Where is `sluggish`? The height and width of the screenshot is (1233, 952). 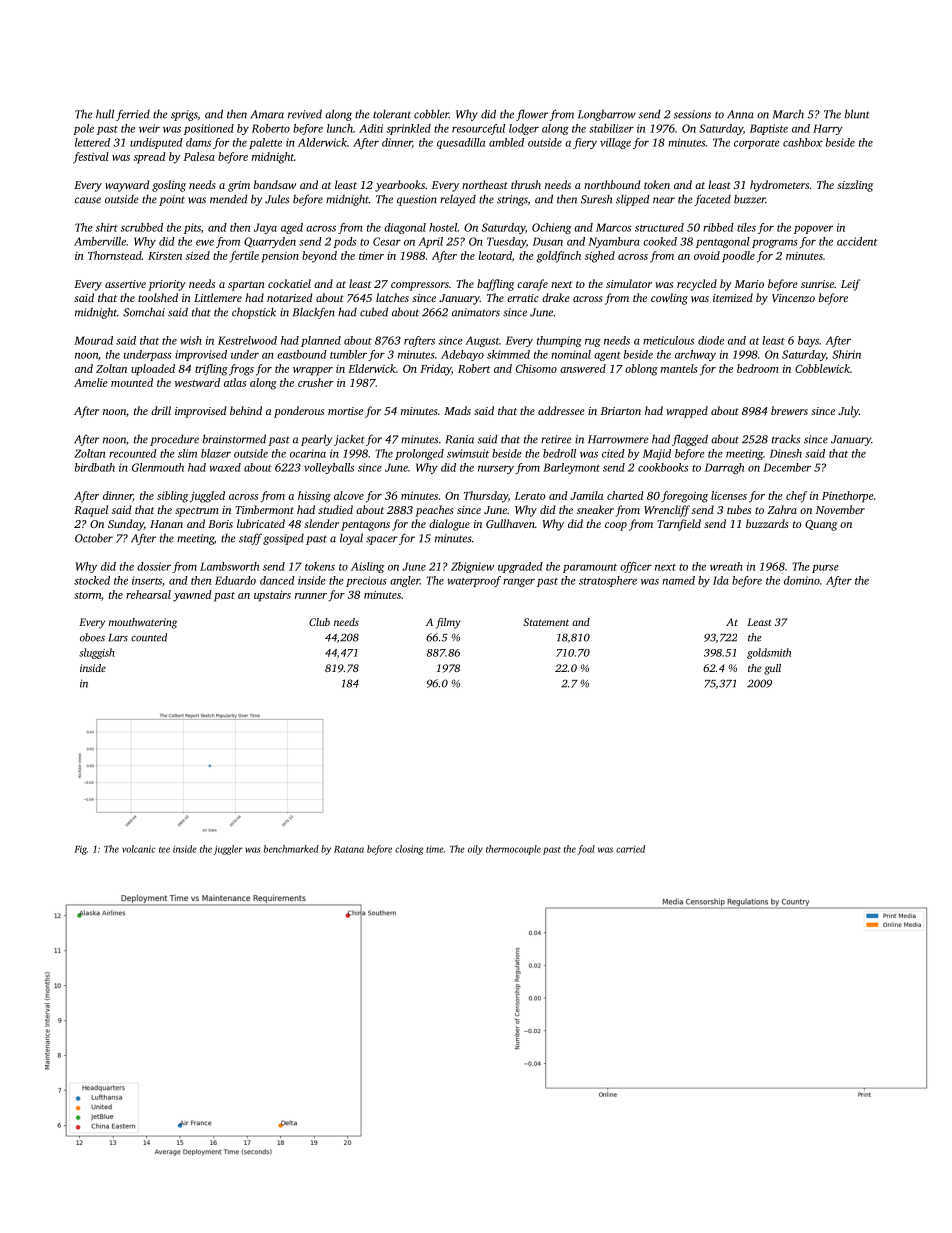
sluggish is located at coordinates (97, 653).
